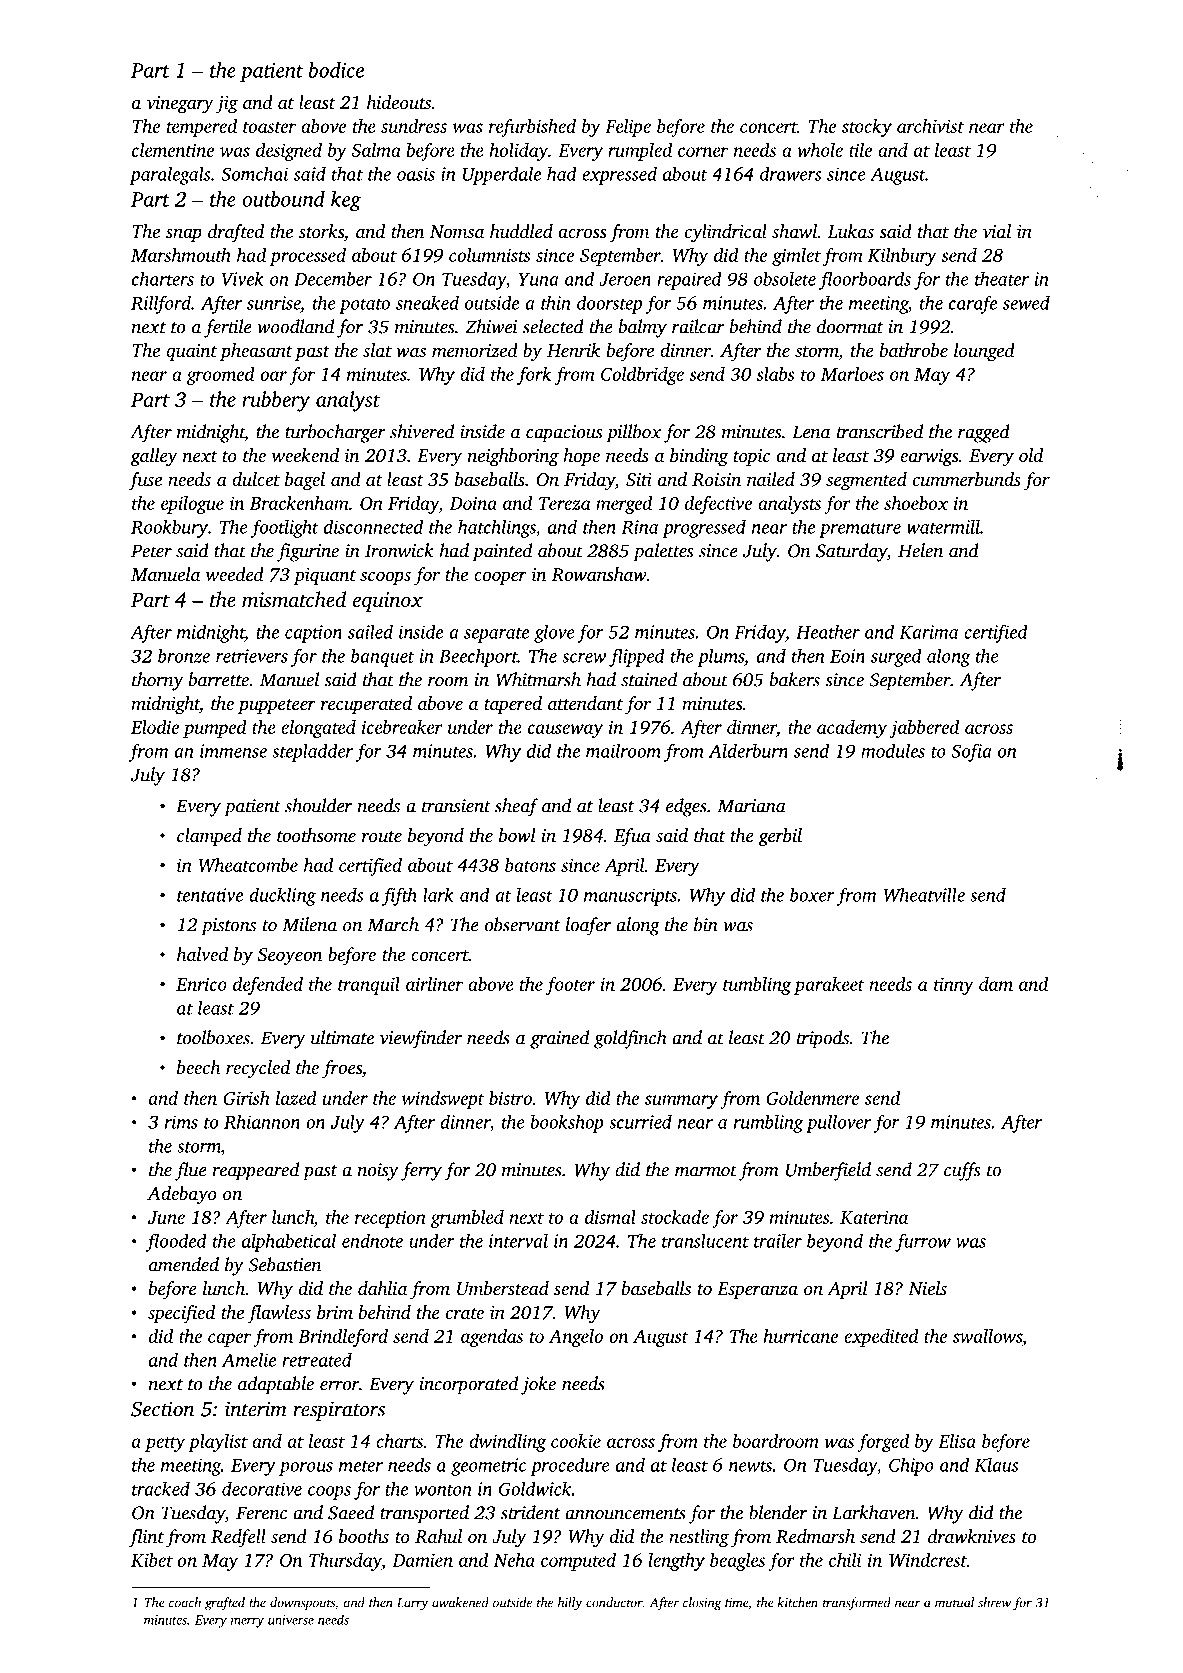  I want to click on conductor, so click(614, 1602).
